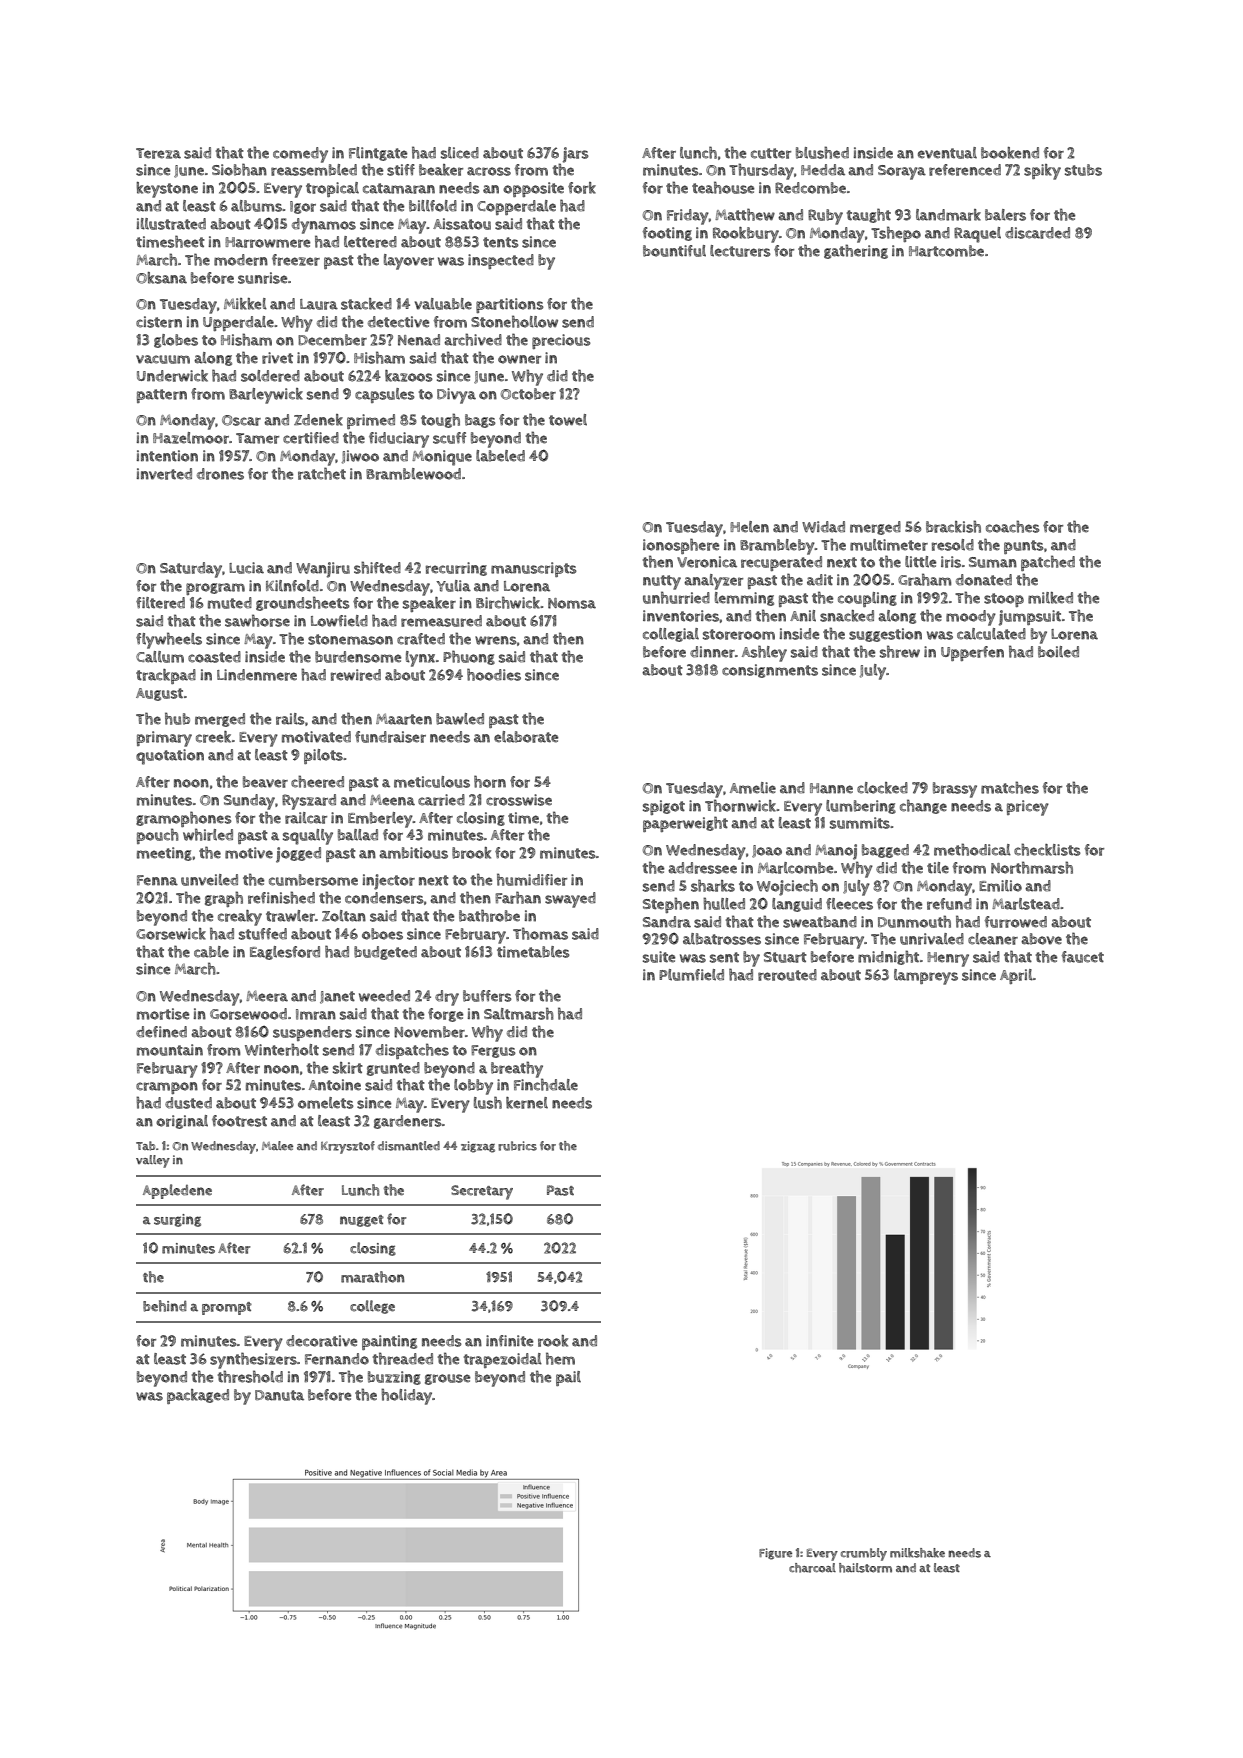  What do you see at coordinates (378, 154) in the document?
I see `Flintgate` at bounding box center [378, 154].
